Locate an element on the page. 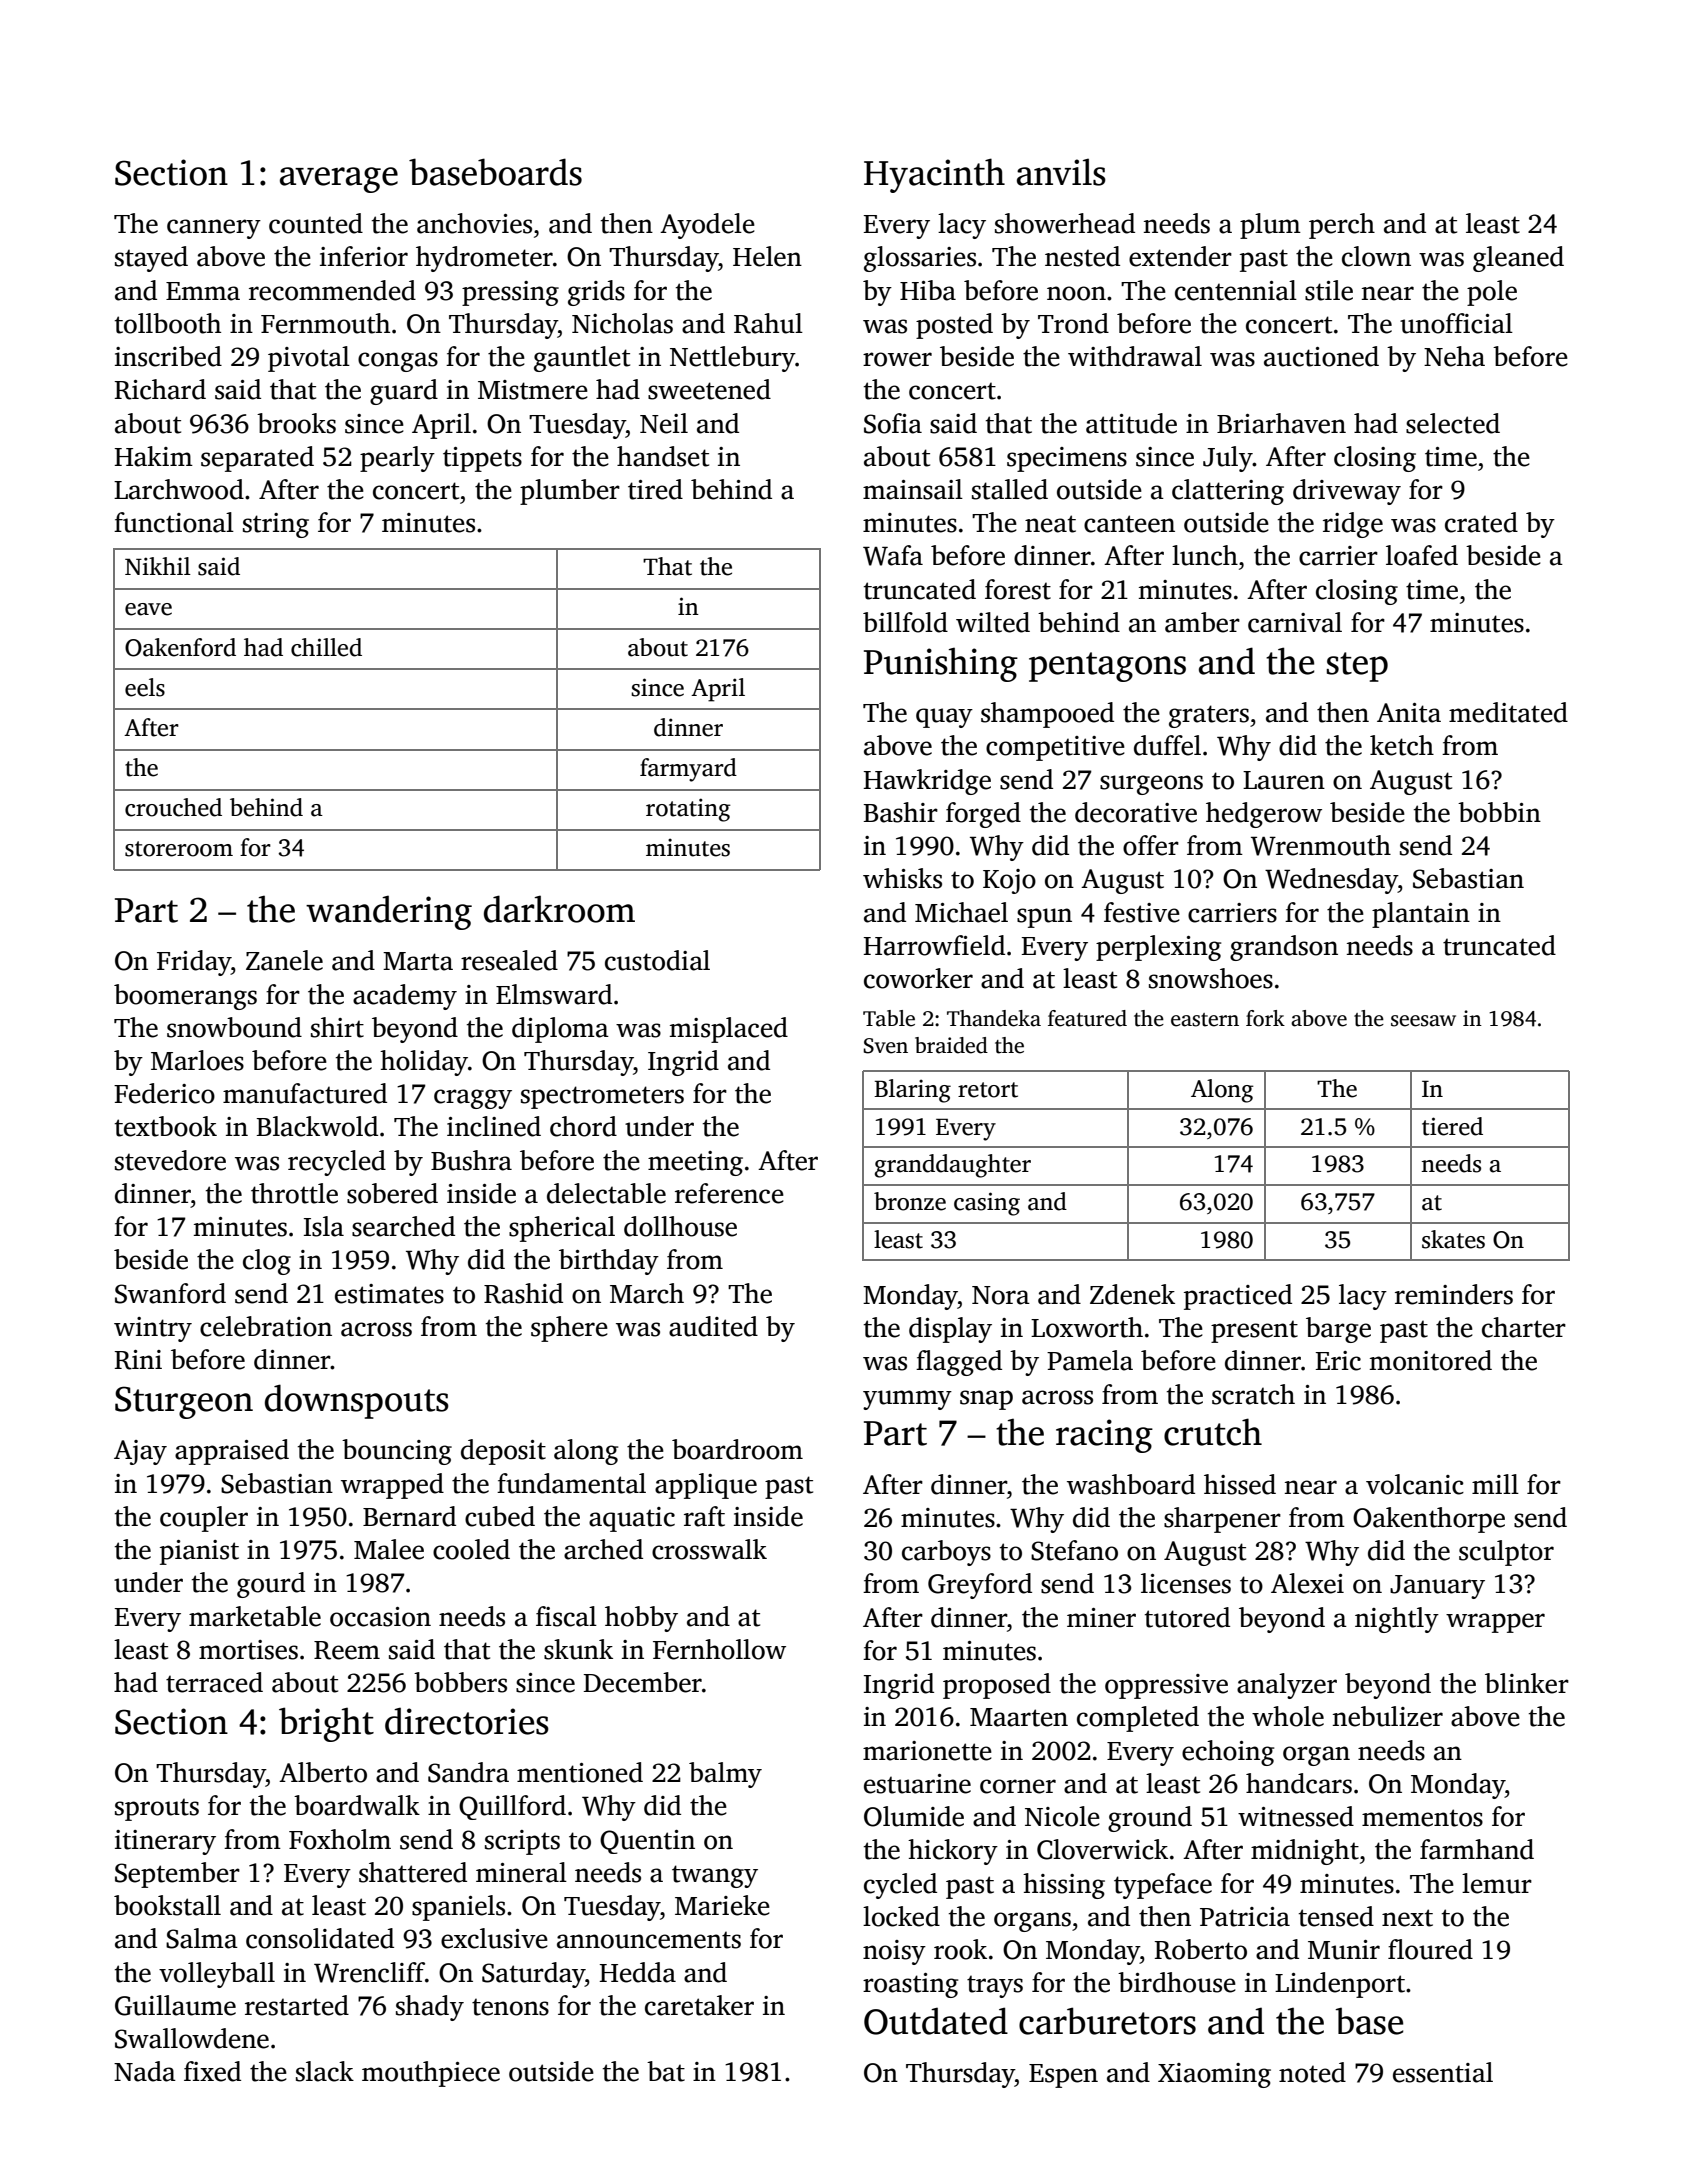  mortises is located at coordinates (248, 1650).
